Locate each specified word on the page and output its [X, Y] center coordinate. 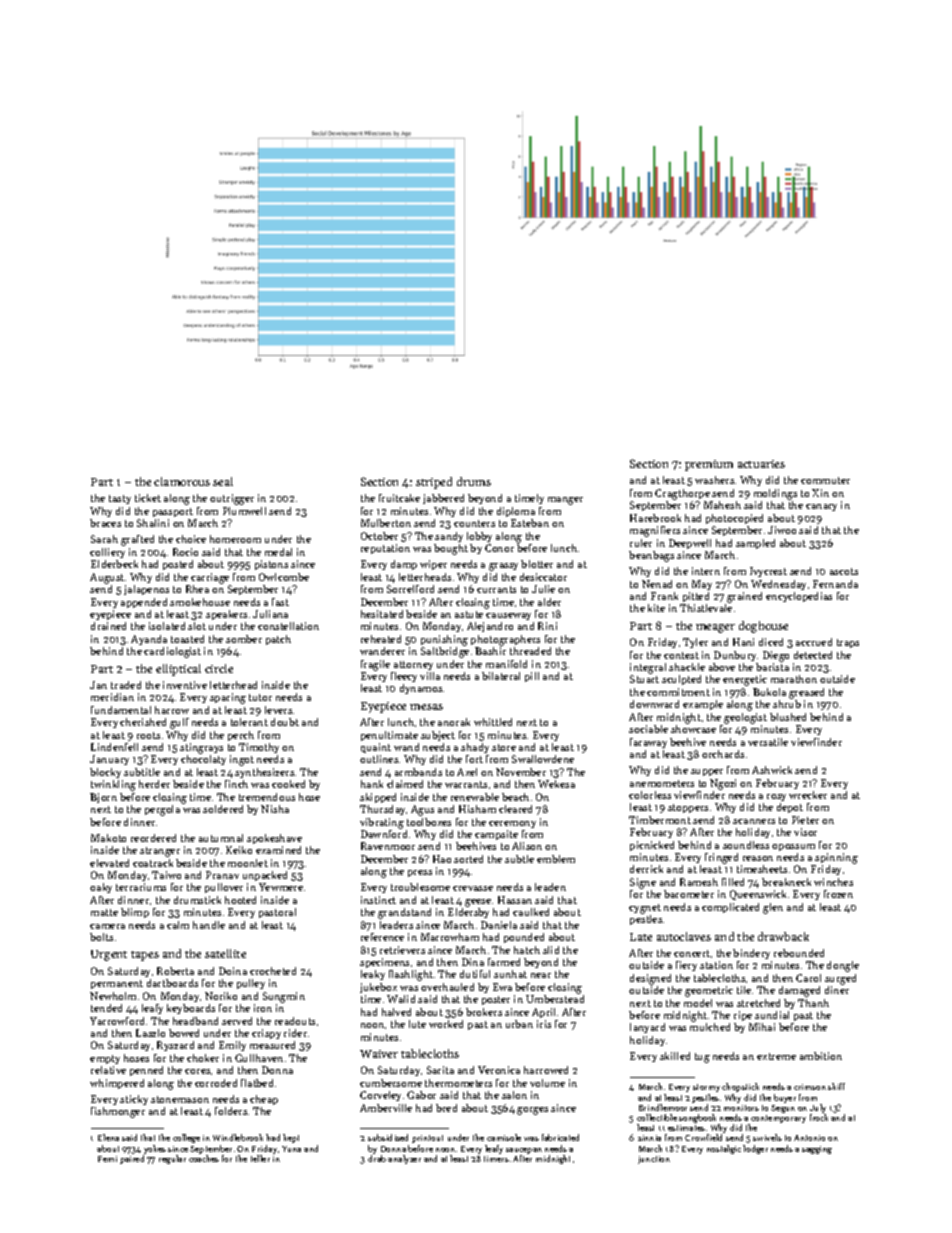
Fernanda [835, 584]
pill [532, 677]
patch [278, 640]
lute [417, 1024]
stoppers [688, 808]
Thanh [813, 1003]
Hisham [477, 809]
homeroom [235, 539]
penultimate [389, 736]
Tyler [695, 643]
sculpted [681, 680]
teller [260, 1158]
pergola [162, 810]
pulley [251, 984]
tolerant [249, 722]
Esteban [530, 523]
